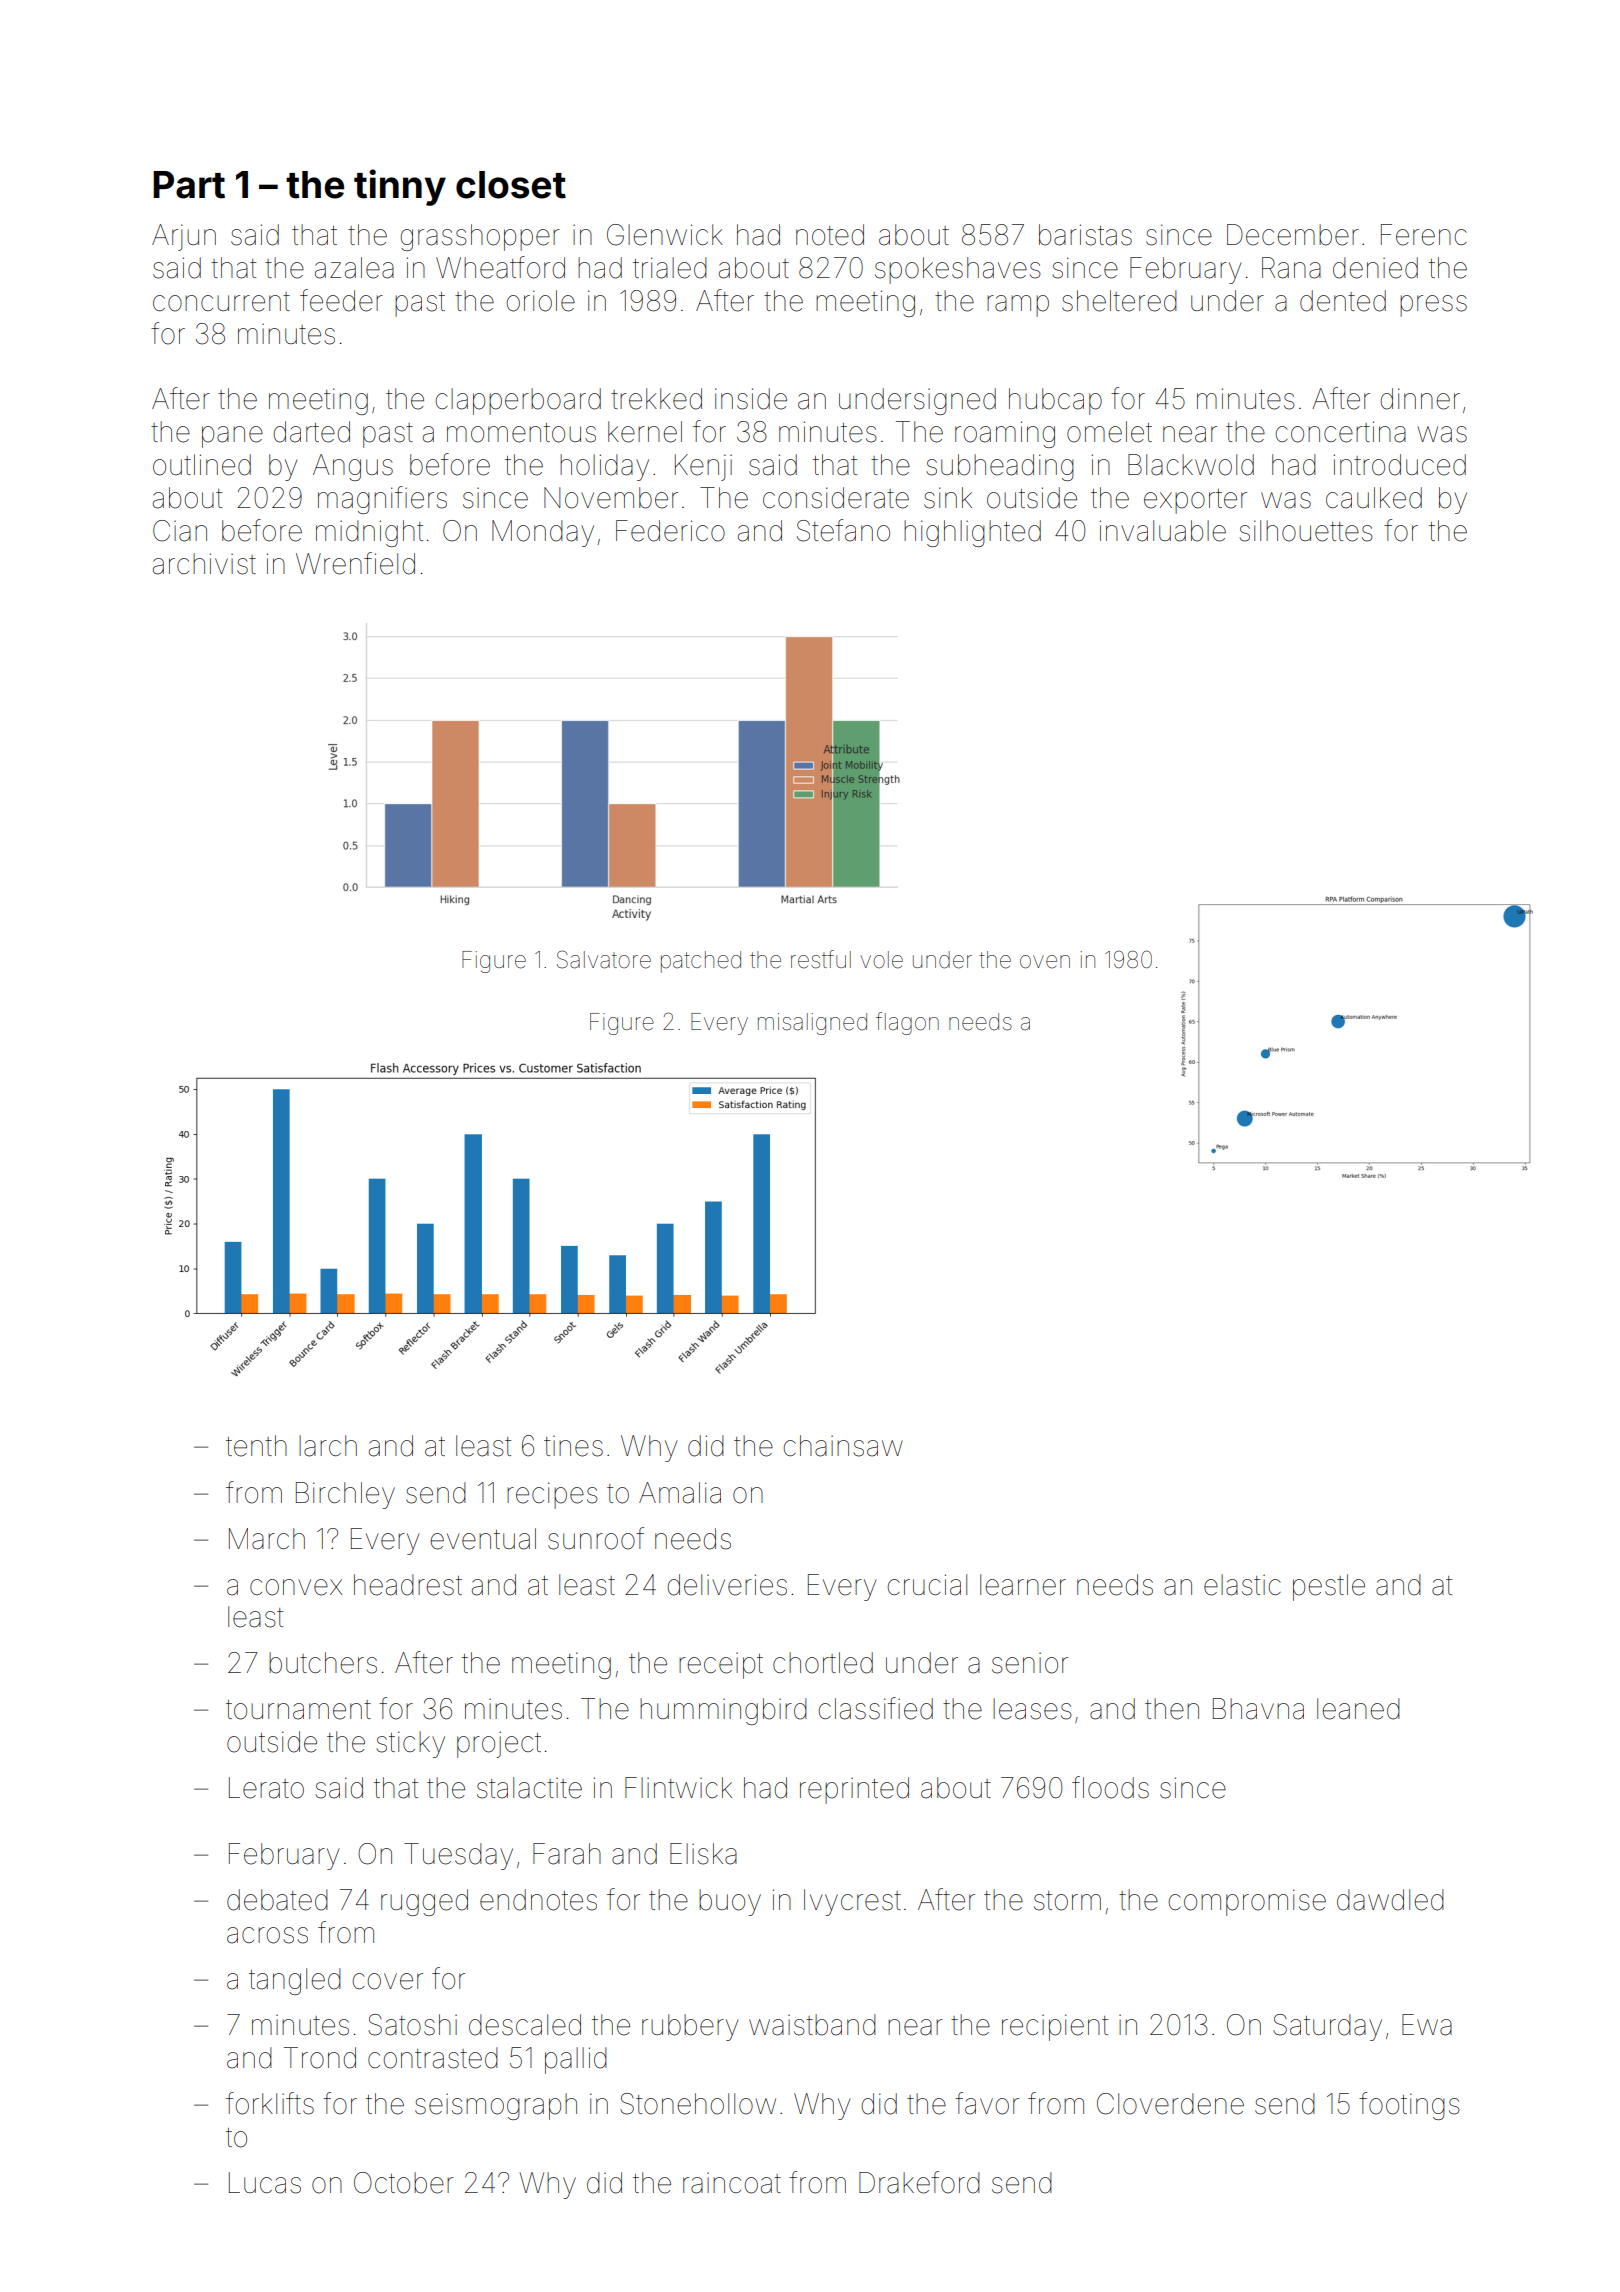 Image resolution: width=1620 pixels, height=2292 pixels. What do you see at coordinates (812, 1024) in the document?
I see `misaligned` at bounding box center [812, 1024].
